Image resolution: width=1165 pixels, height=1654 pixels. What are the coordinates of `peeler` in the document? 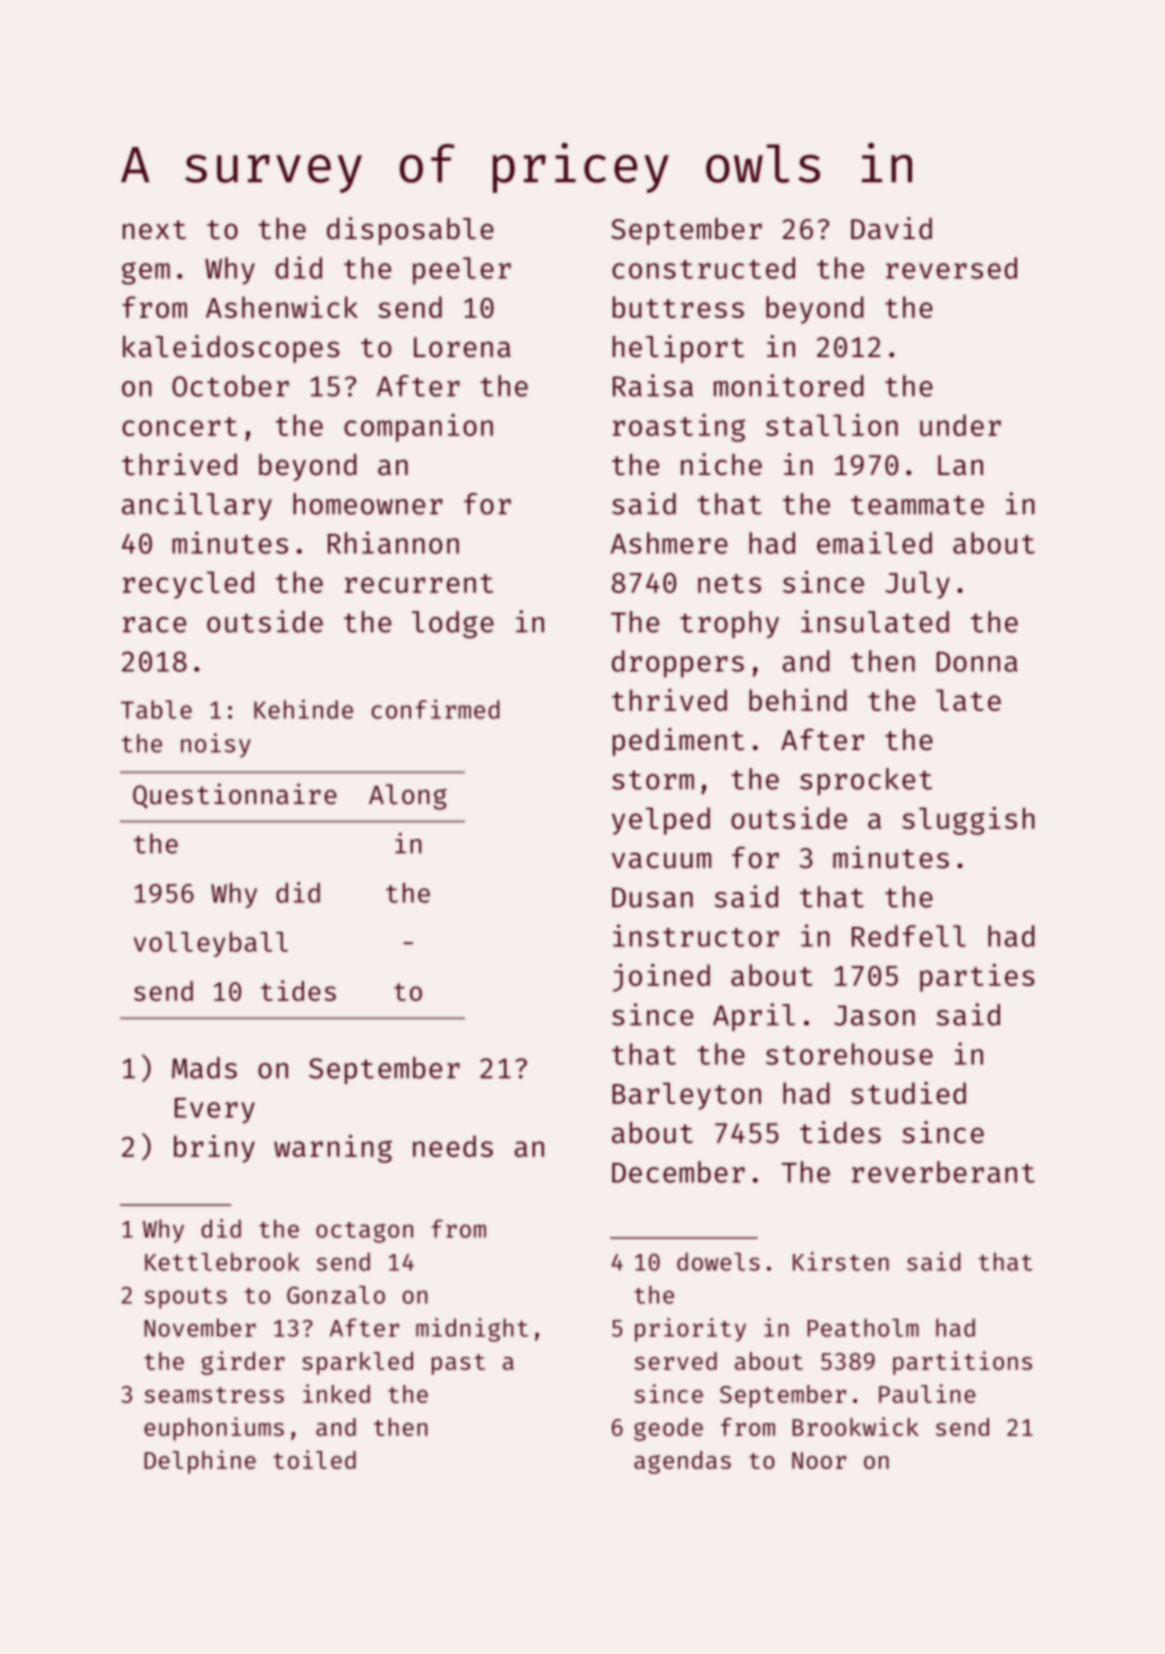 It's located at (462, 271).
